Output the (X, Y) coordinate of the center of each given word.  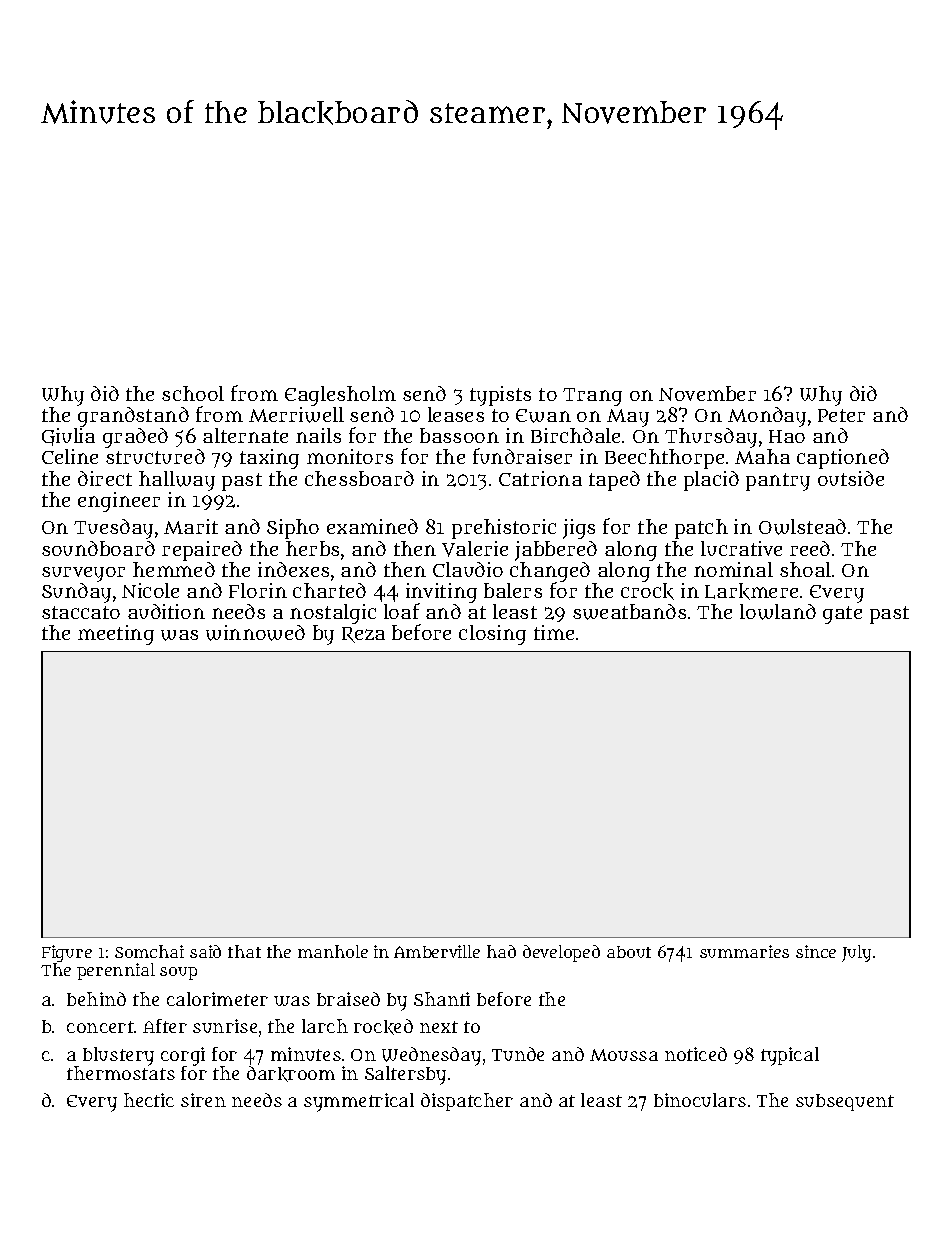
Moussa (624, 1055)
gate (842, 615)
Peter (841, 415)
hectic (149, 1100)
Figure (67, 953)
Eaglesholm (340, 396)
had (501, 951)
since (816, 951)
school (193, 393)
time (554, 632)
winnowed (255, 633)
